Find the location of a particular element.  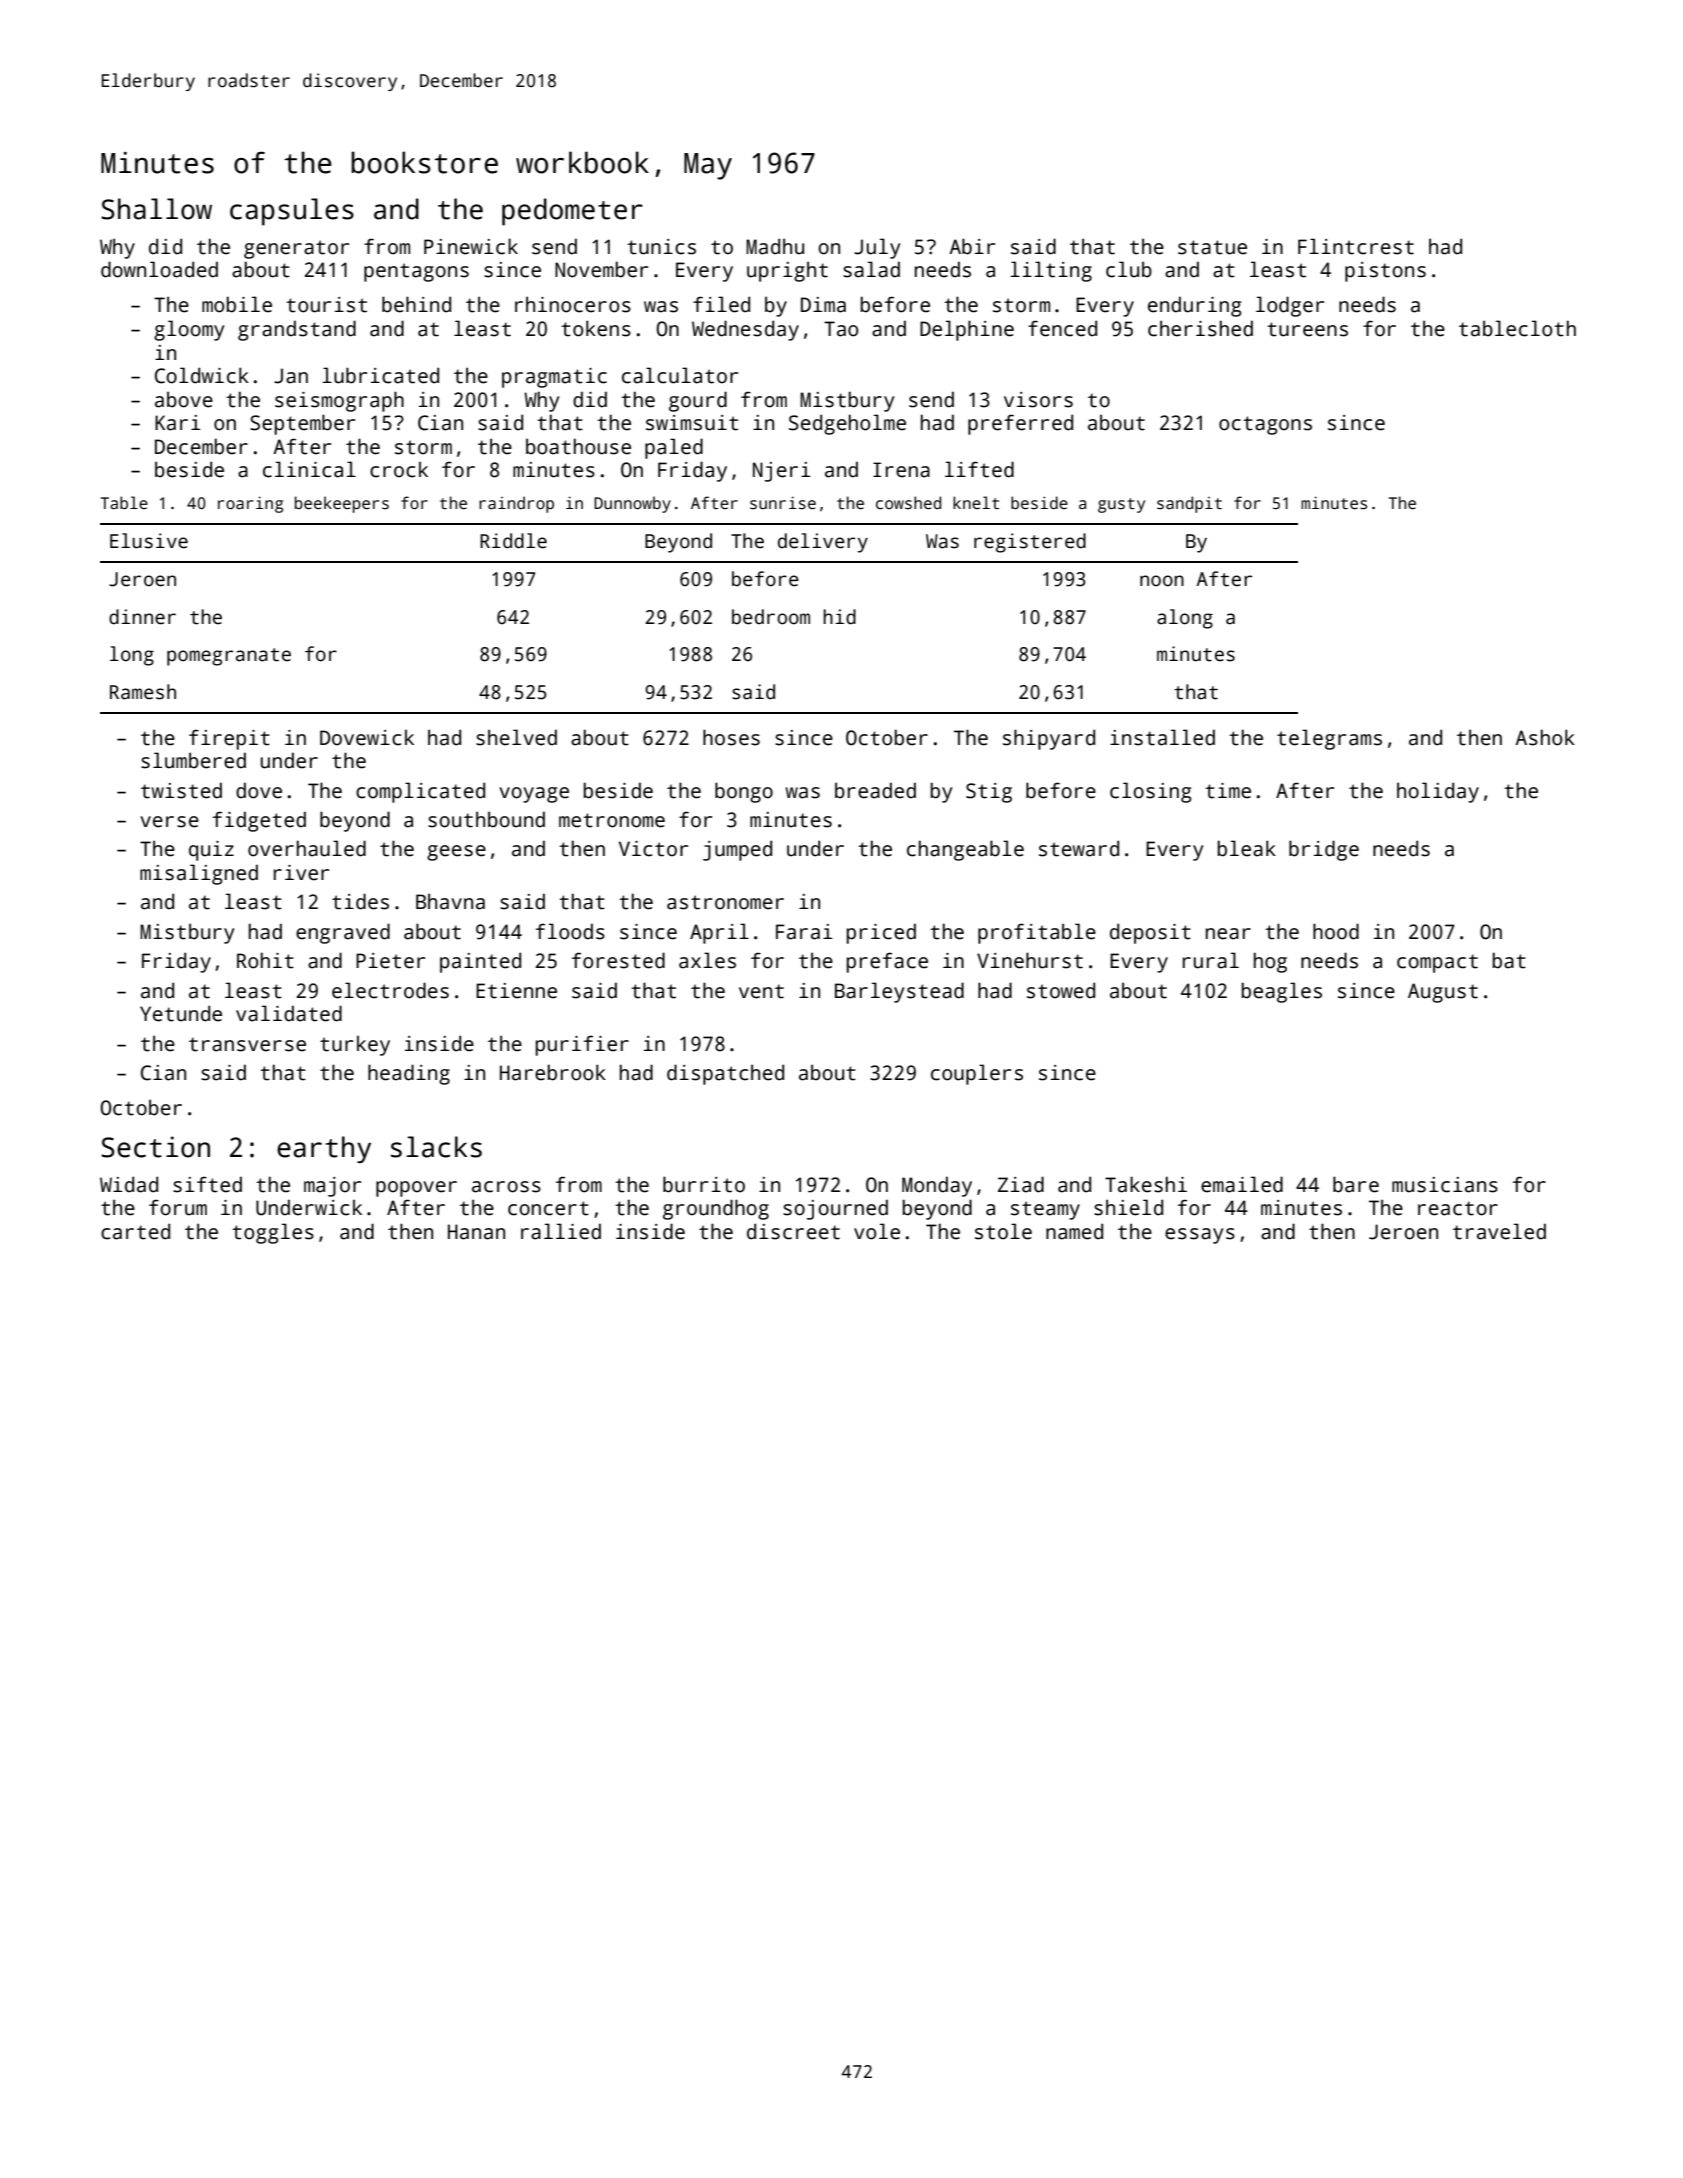

groundhog is located at coordinates (716, 1209).
